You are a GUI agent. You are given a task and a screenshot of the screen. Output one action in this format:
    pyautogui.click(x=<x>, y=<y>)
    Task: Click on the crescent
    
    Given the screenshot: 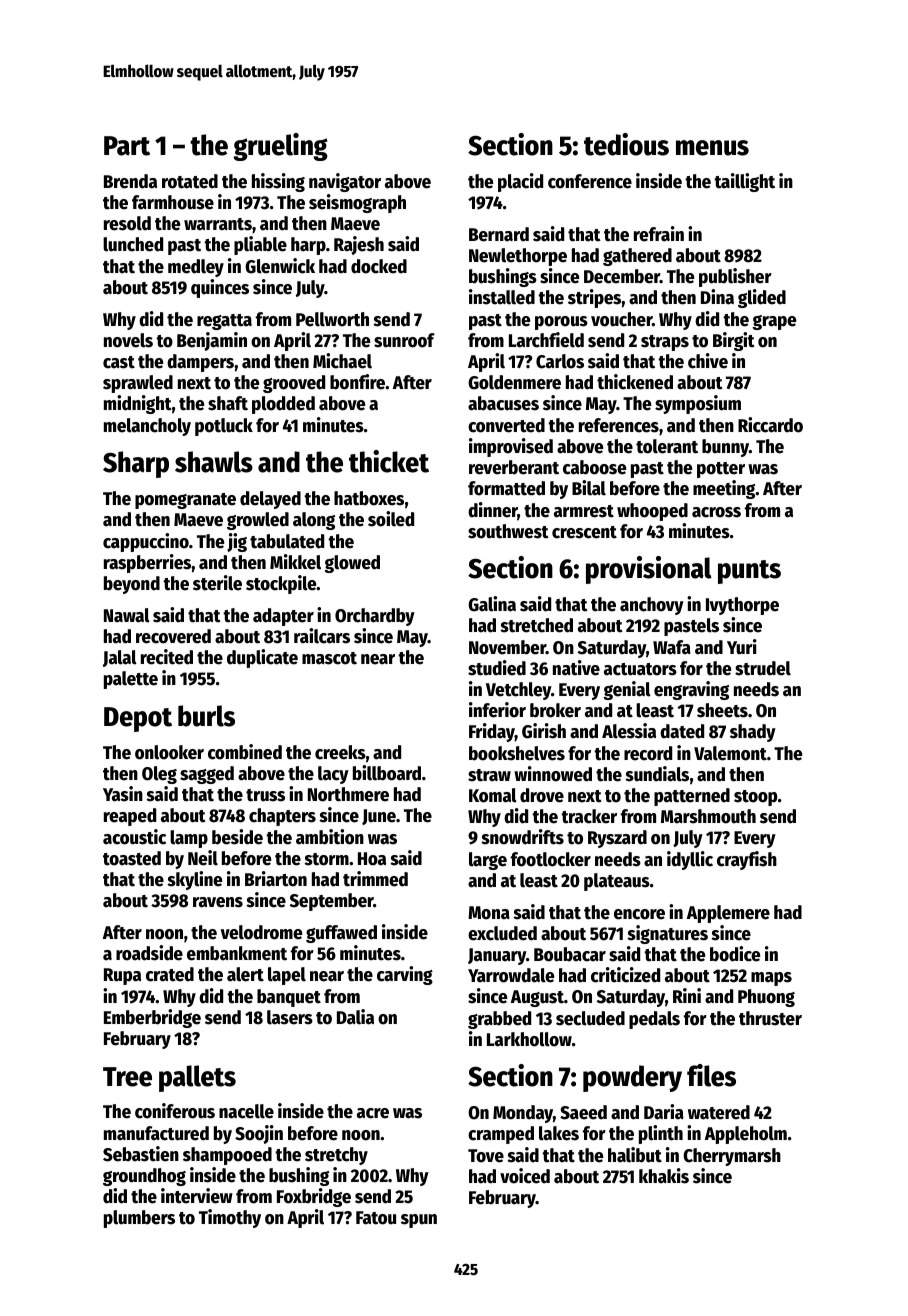 What is the action you would take?
    pyautogui.click(x=584, y=532)
